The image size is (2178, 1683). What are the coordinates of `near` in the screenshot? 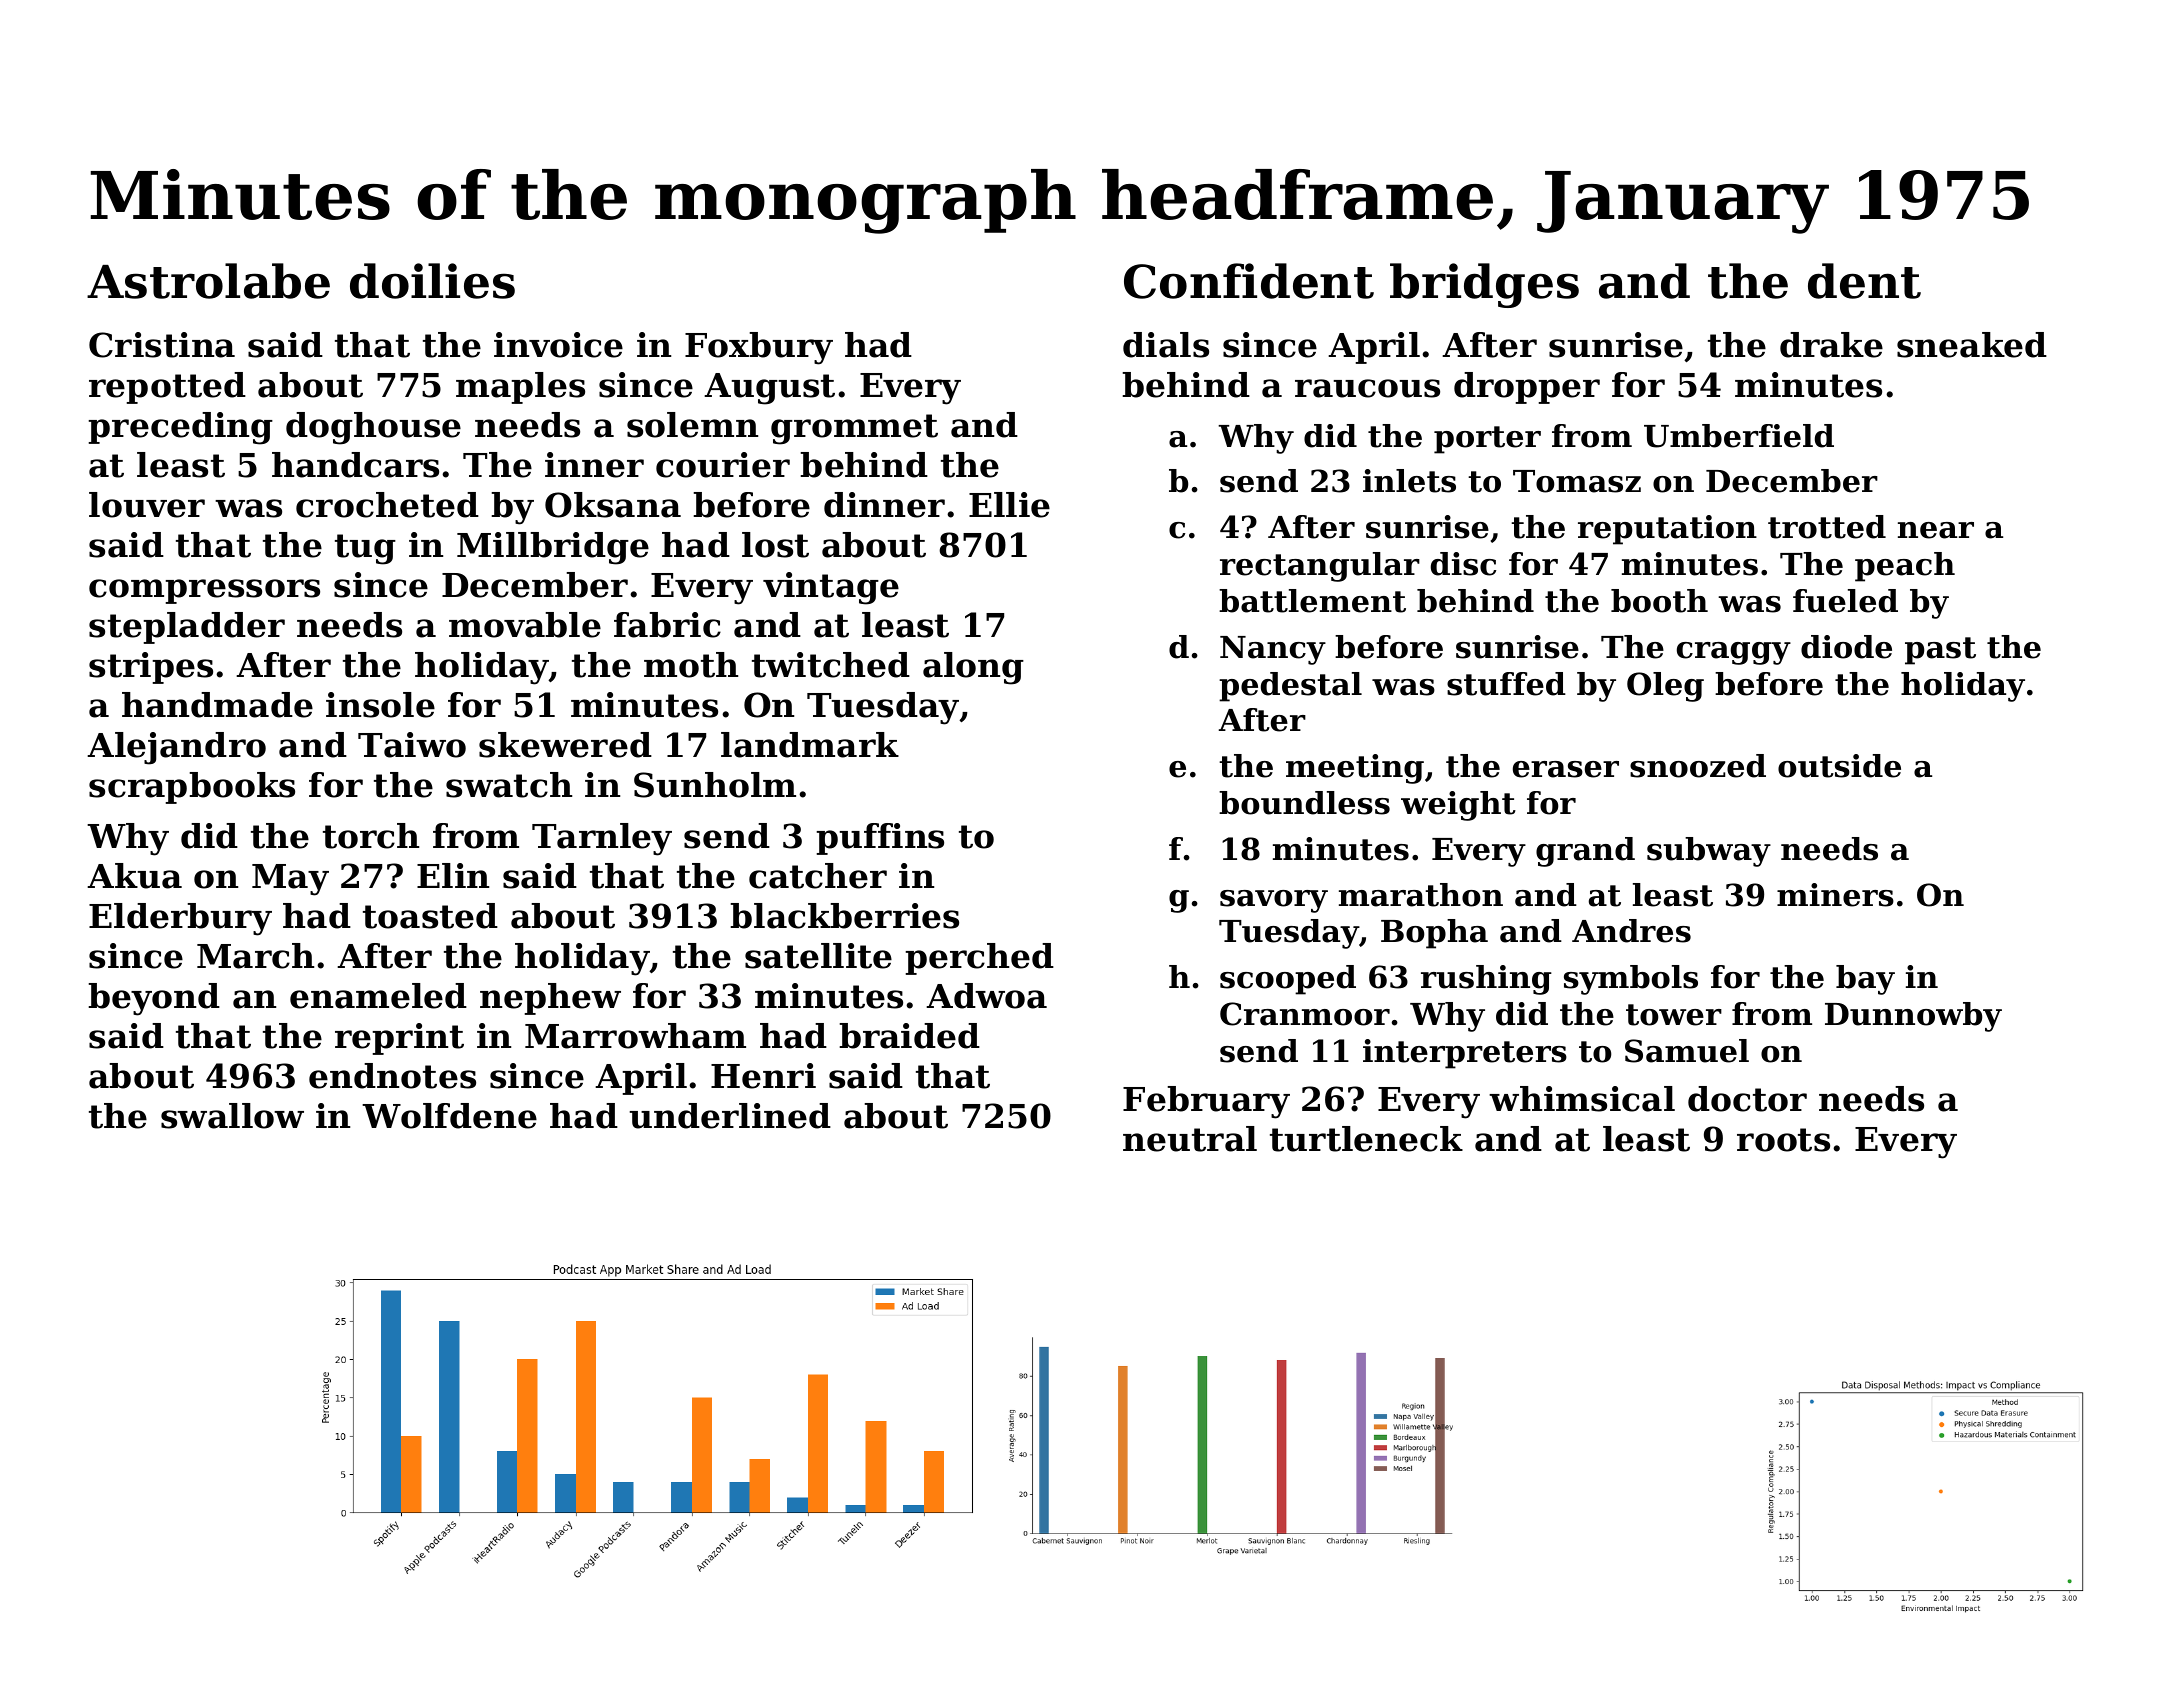 It's located at (1936, 530).
